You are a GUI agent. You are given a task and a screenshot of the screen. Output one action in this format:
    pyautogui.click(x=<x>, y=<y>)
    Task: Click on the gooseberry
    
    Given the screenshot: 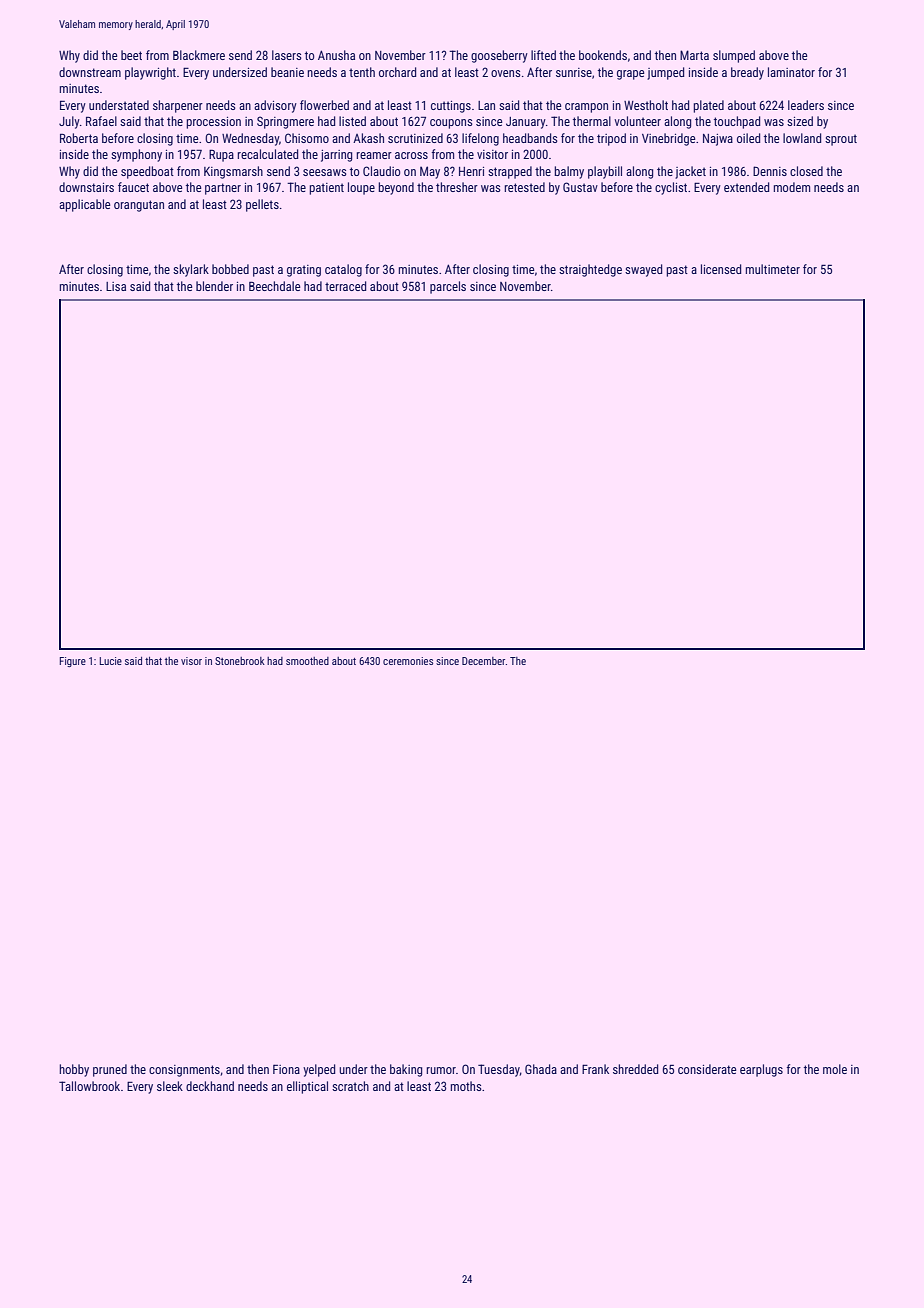 What is the action you would take?
    pyautogui.click(x=499, y=56)
